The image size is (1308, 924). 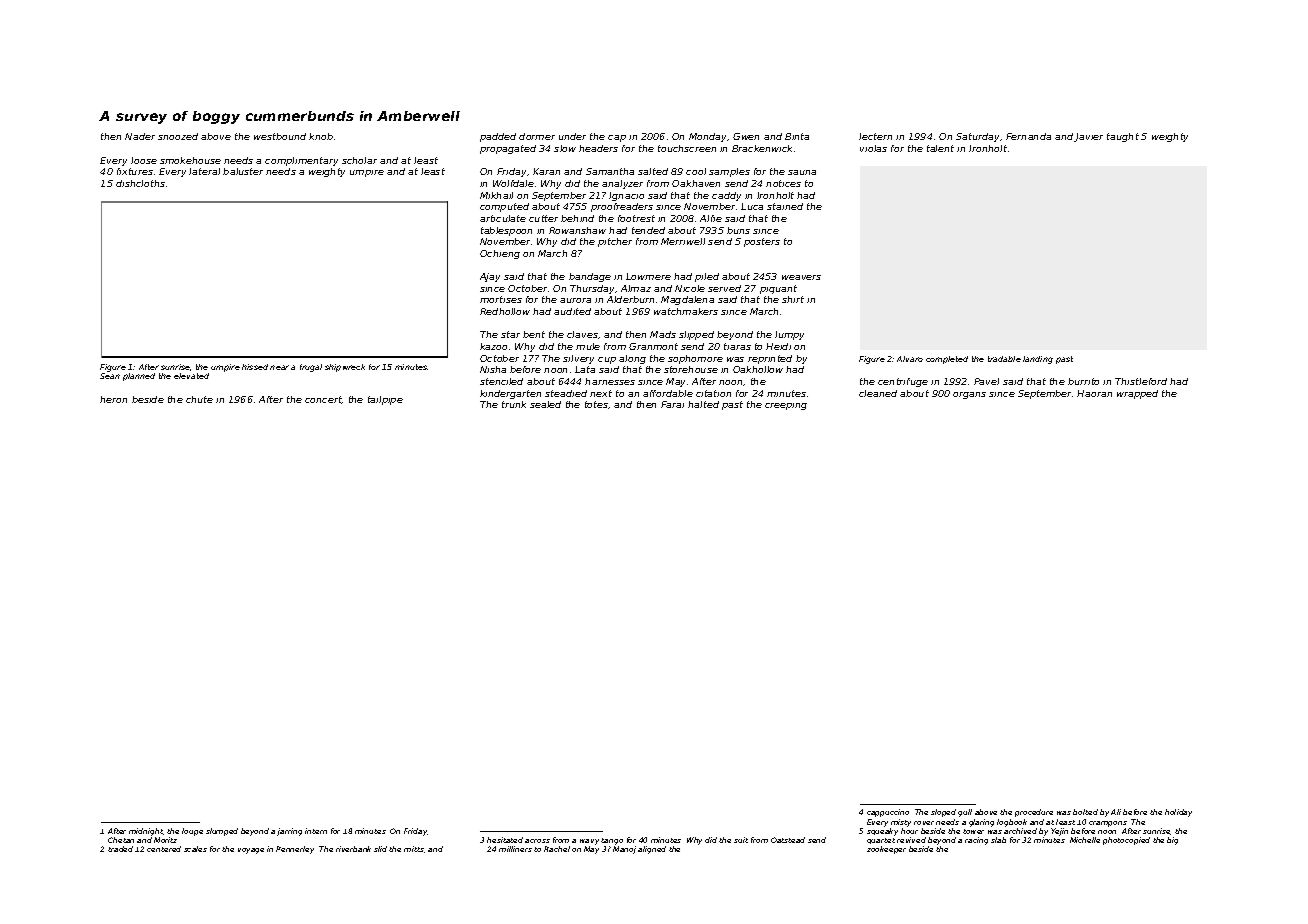 I want to click on across, so click(x=537, y=841).
